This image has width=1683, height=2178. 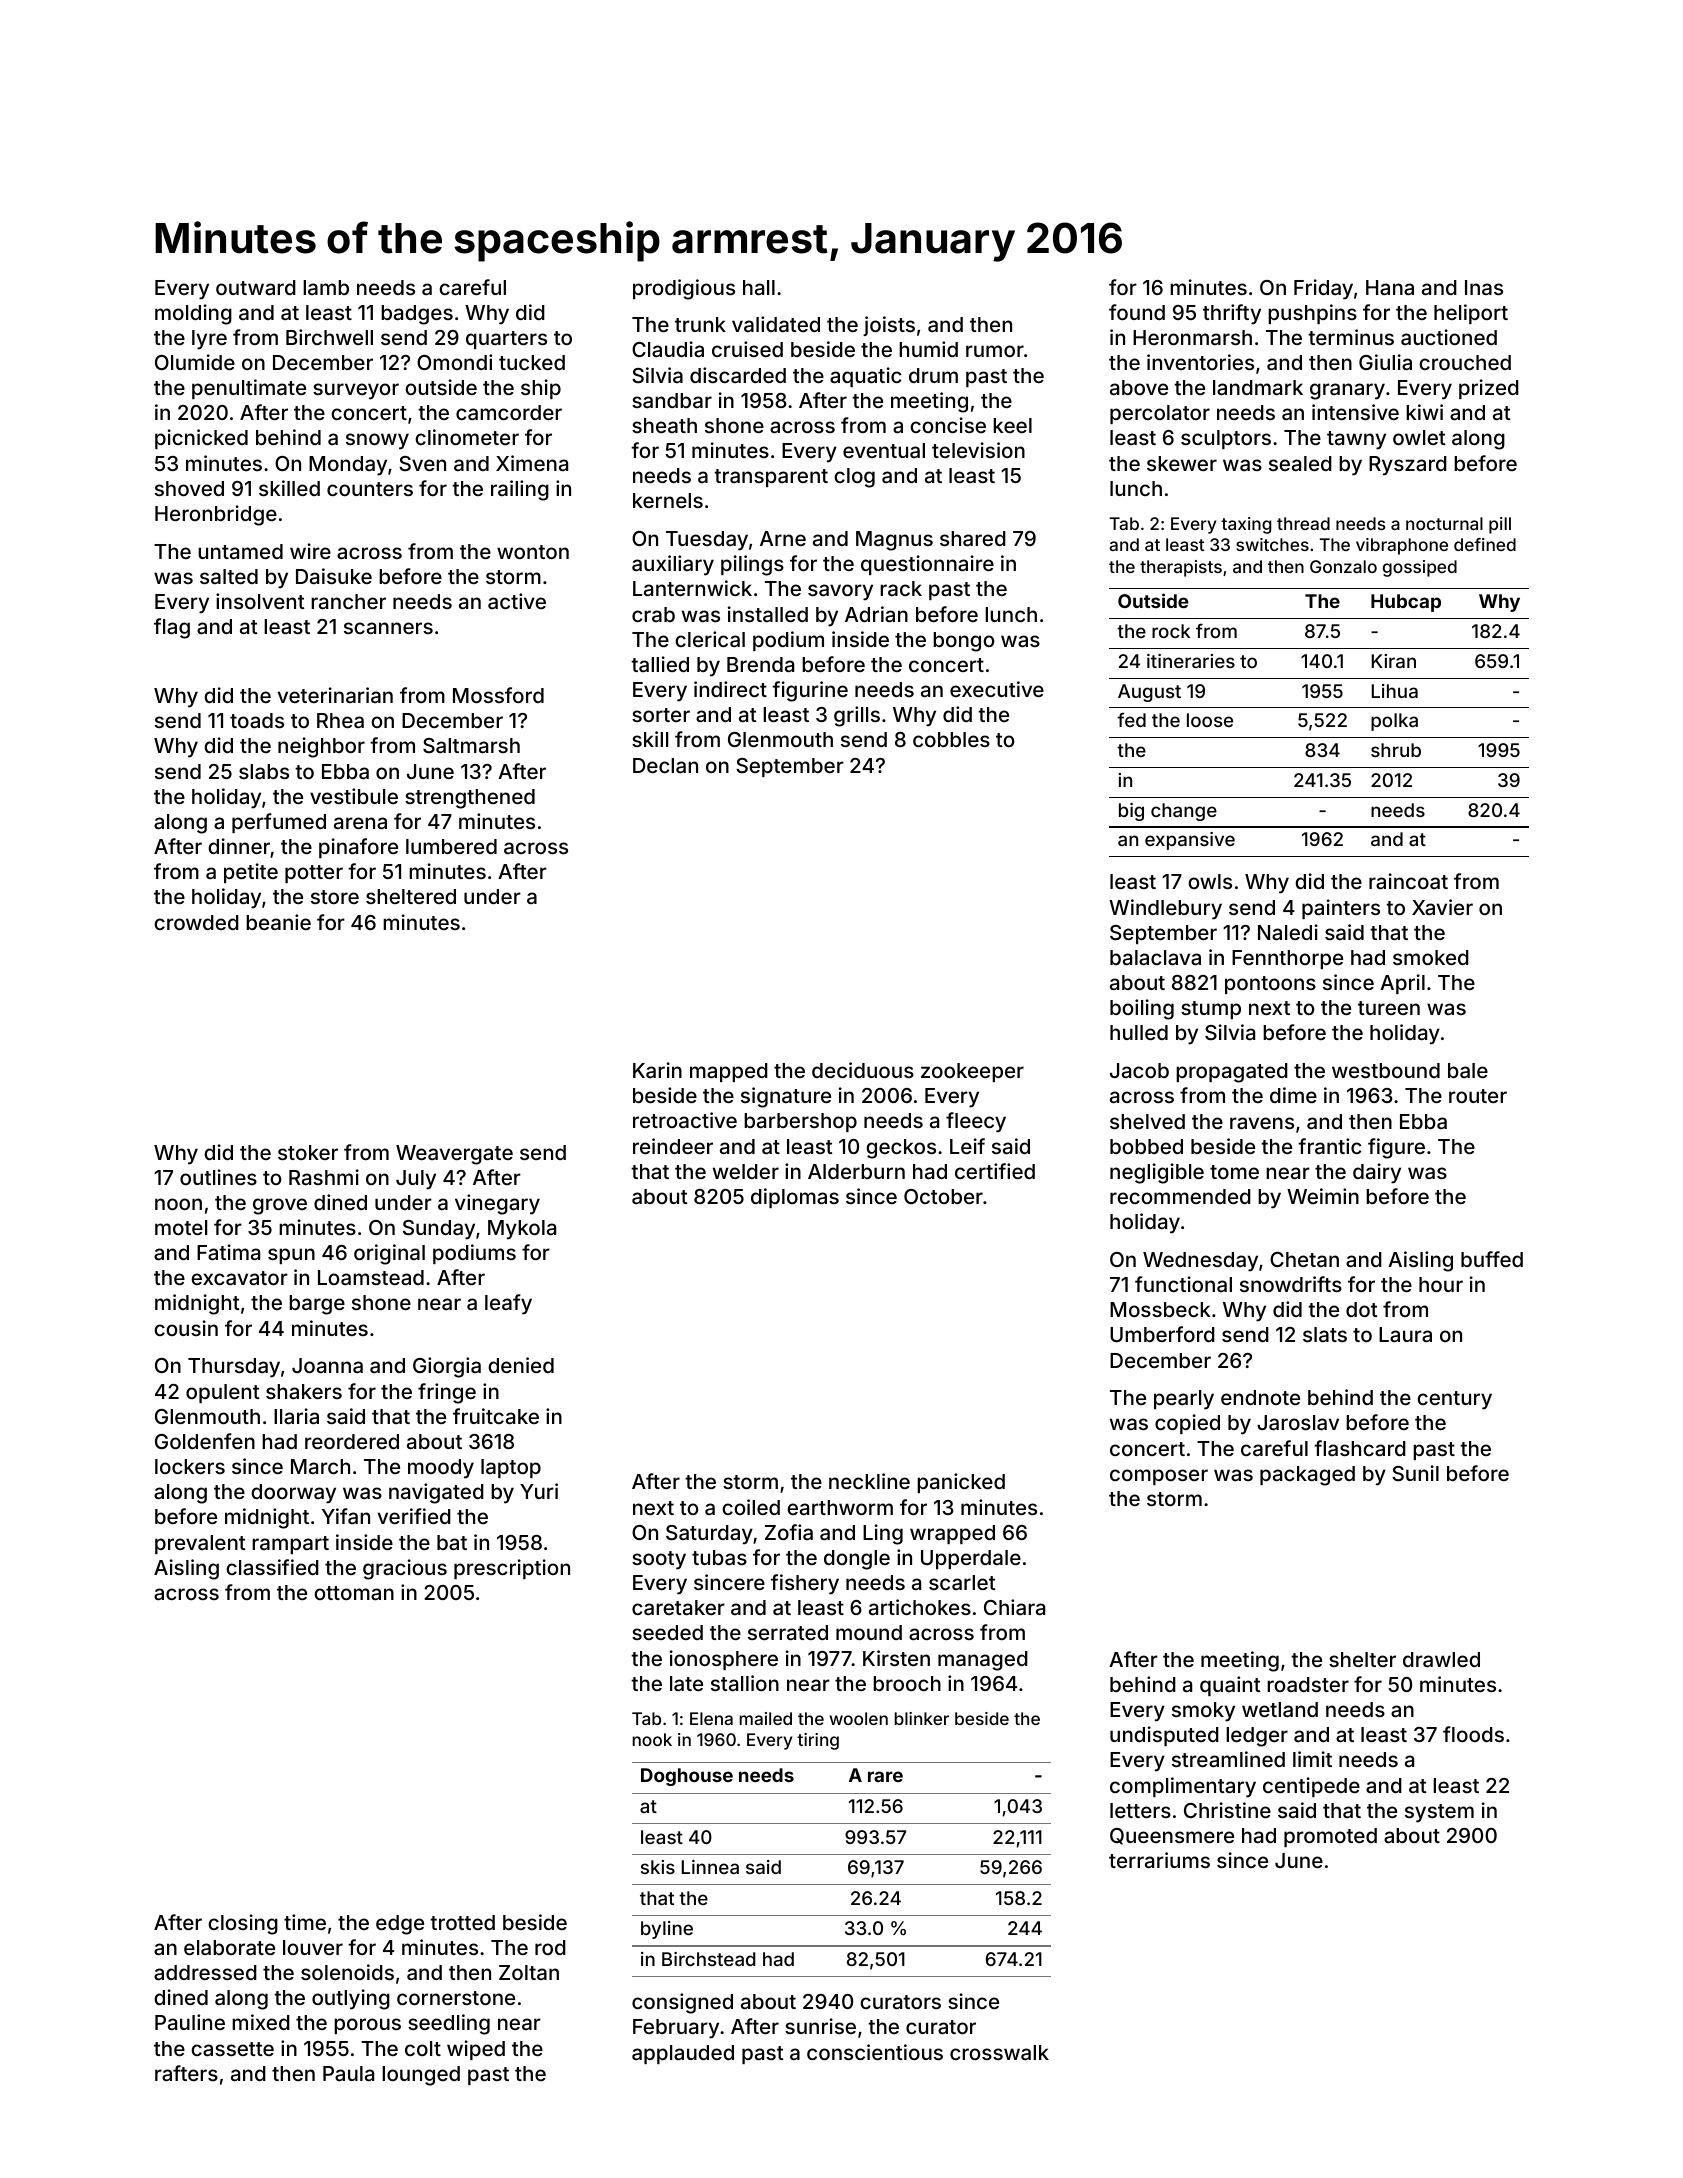 What do you see at coordinates (360, 823) in the image?
I see `arena` at bounding box center [360, 823].
